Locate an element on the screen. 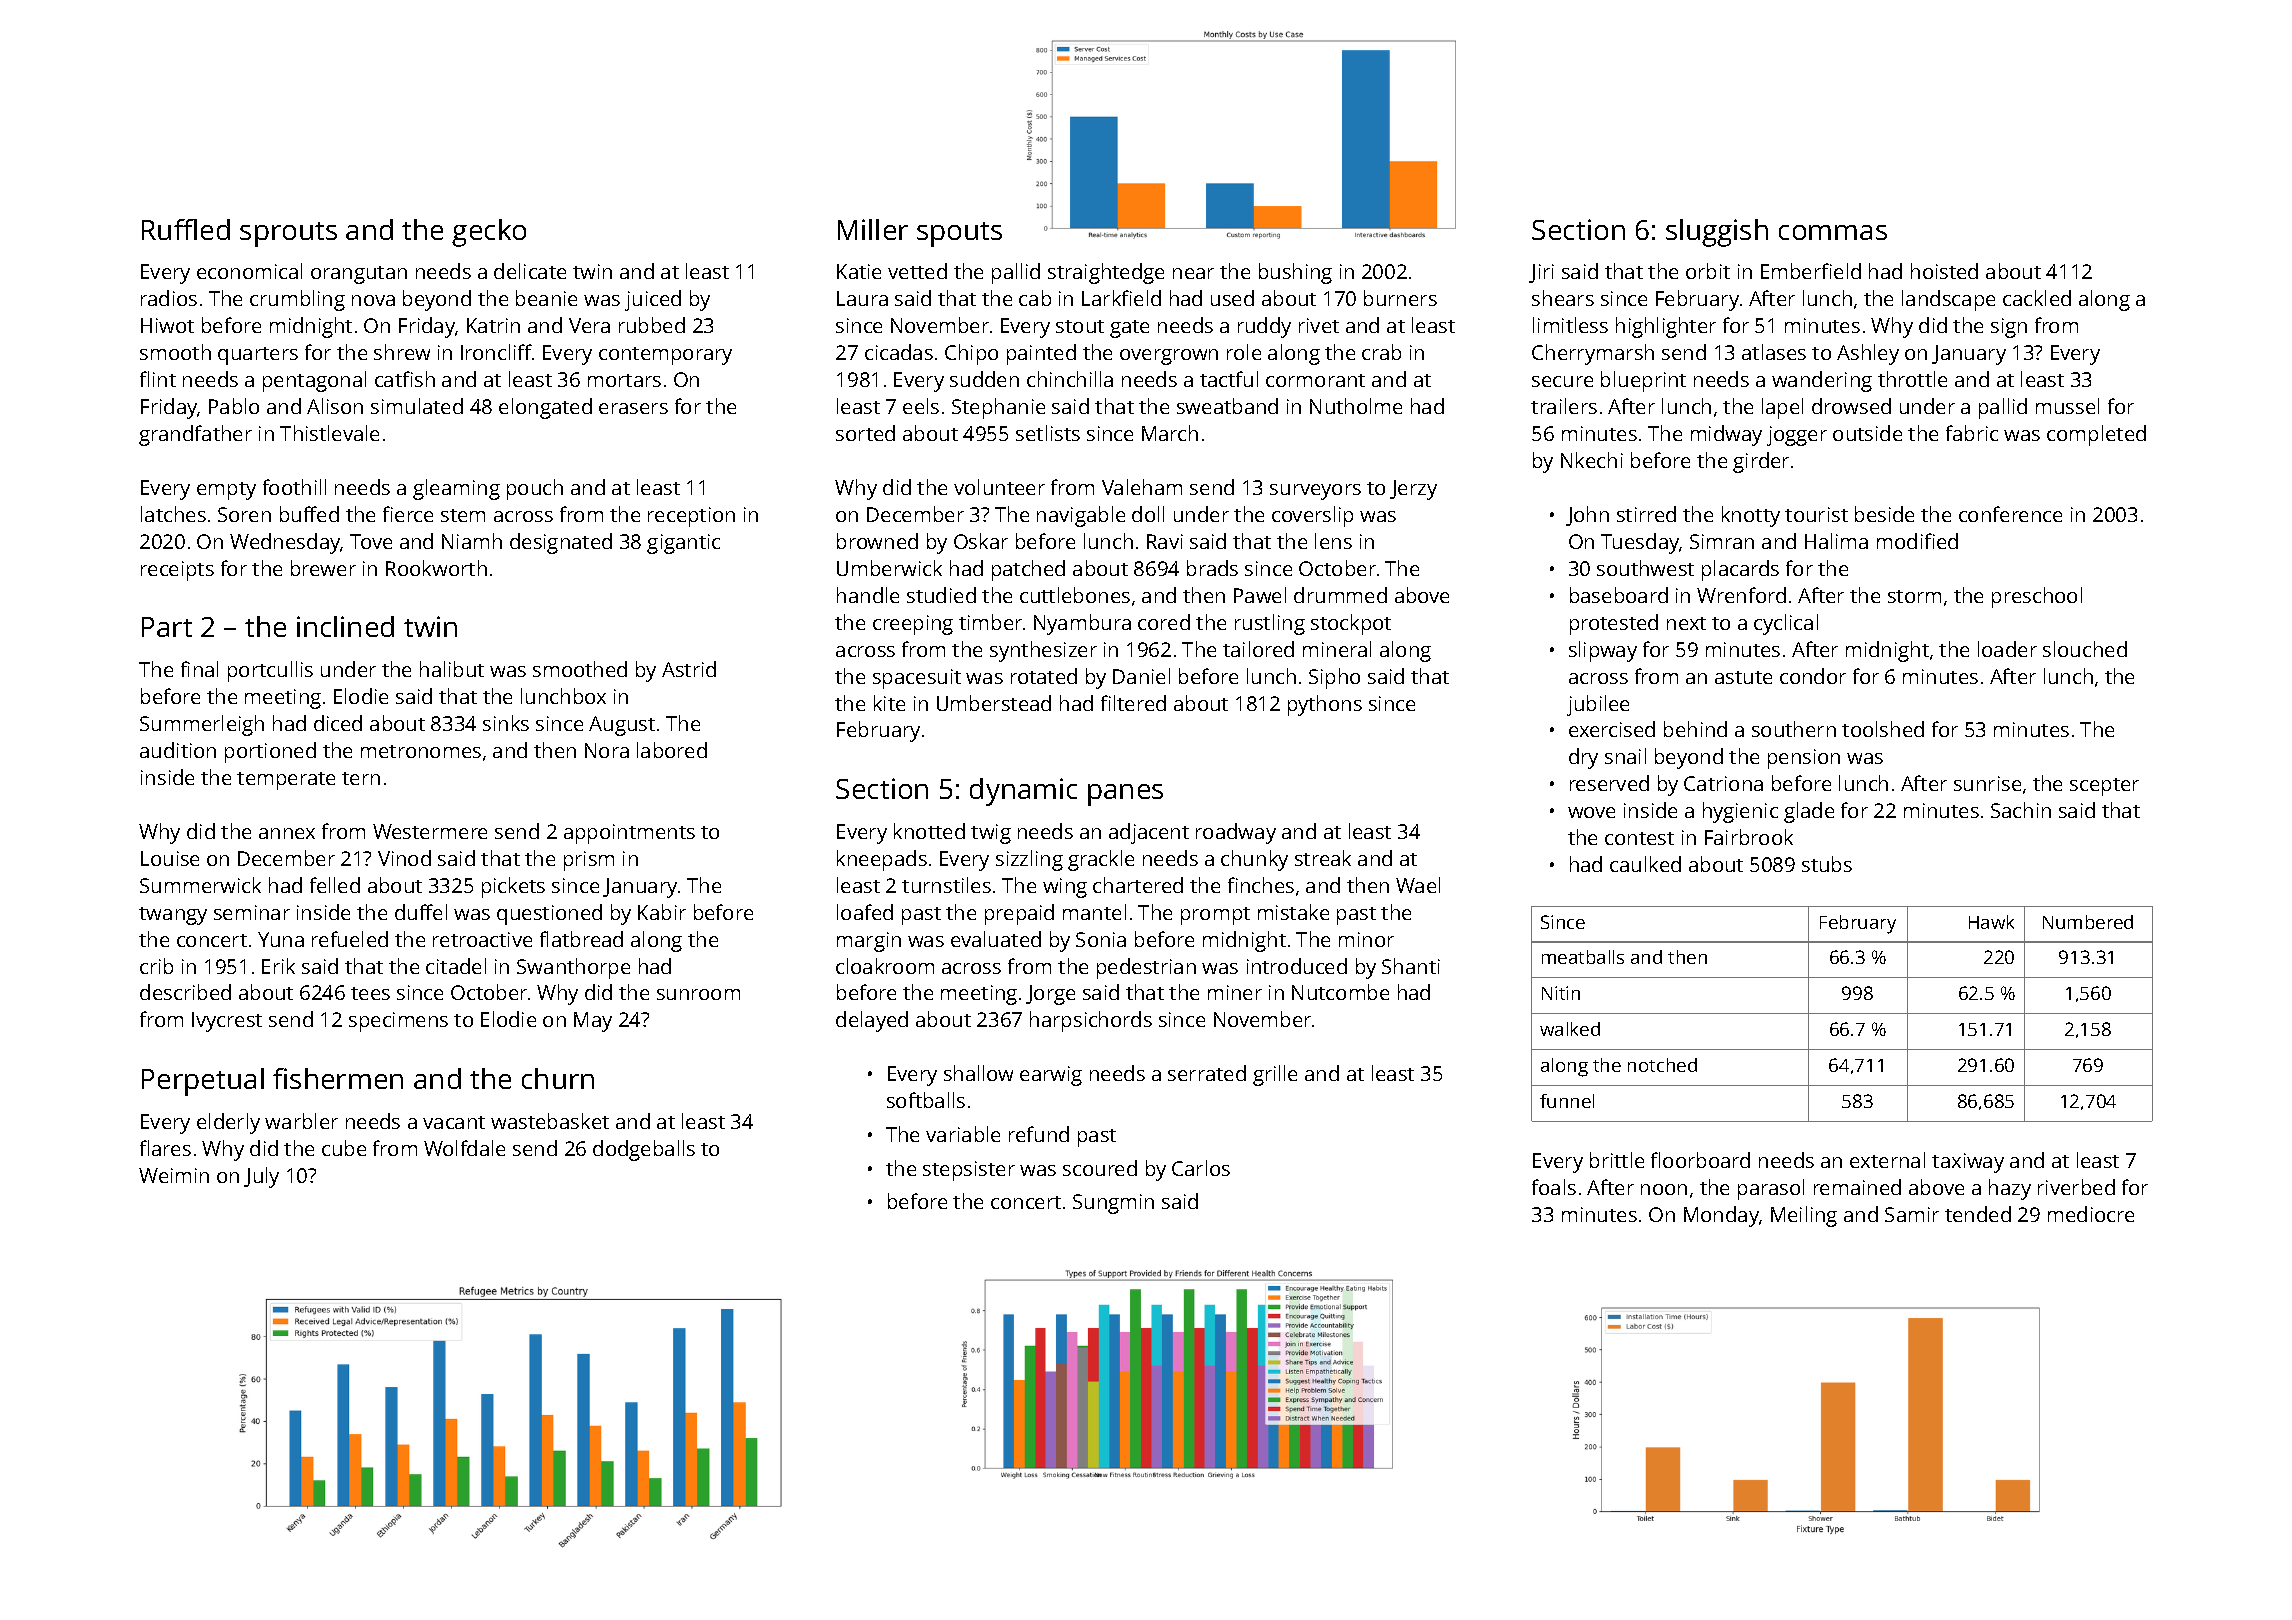  specimens is located at coordinates (398, 1022).
